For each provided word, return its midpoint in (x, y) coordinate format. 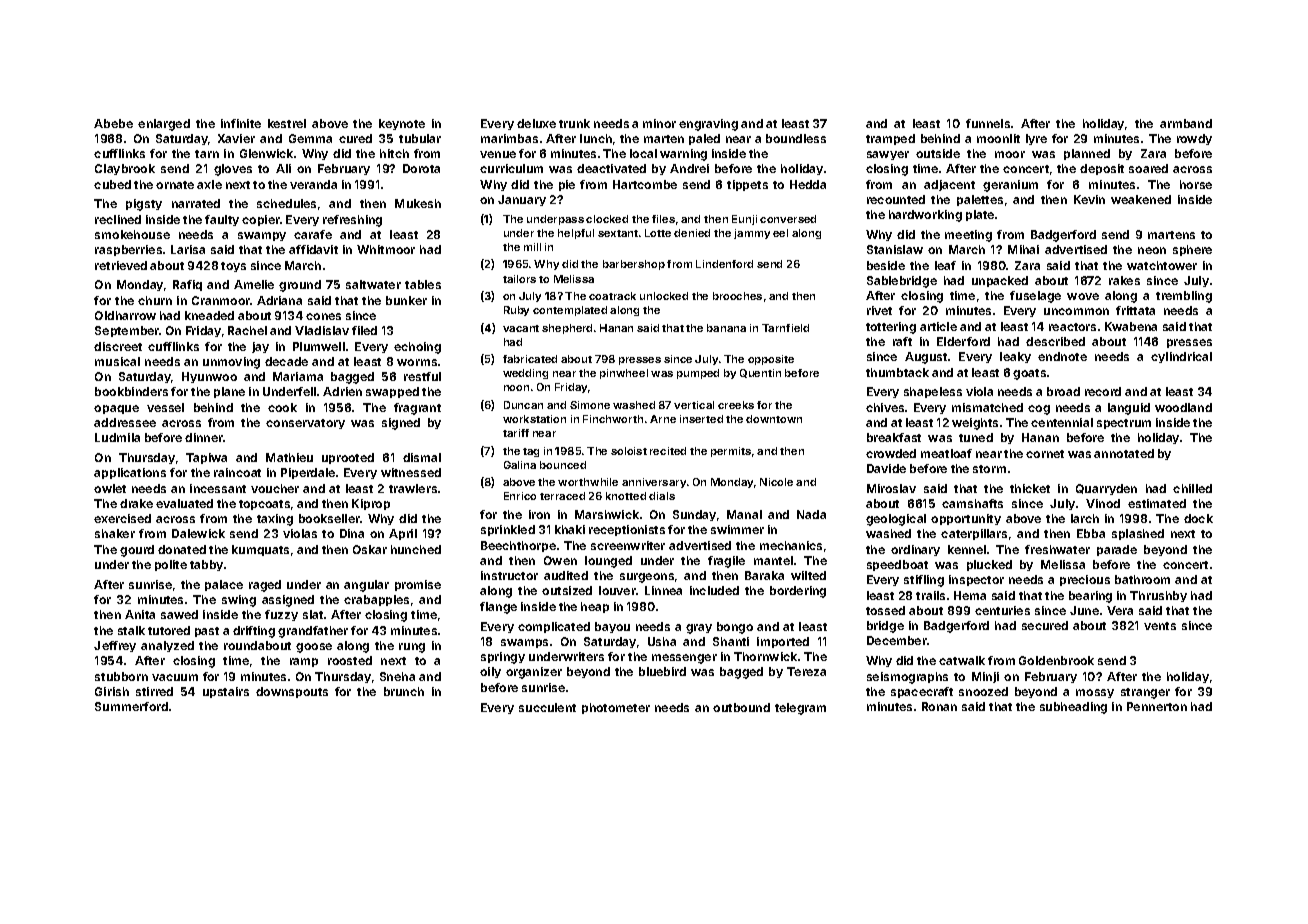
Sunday (694, 515)
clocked (607, 219)
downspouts (292, 692)
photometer (616, 708)
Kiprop (371, 504)
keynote (402, 124)
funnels (988, 123)
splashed (1138, 534)
